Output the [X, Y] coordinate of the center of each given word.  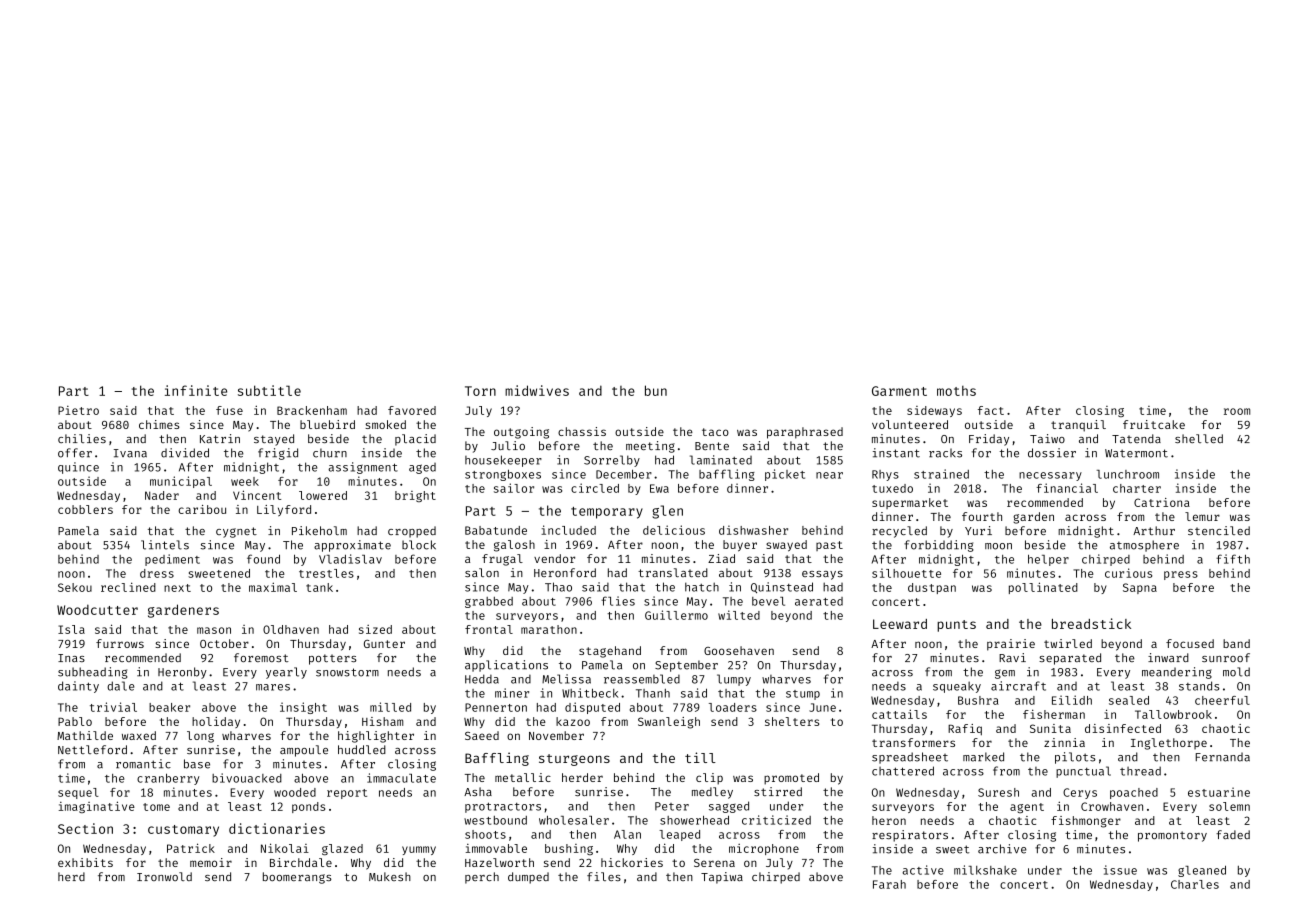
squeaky [957, 687]
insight [303, 708]
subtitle [269, 390]
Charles [1195, 884]
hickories [632, 862]
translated [673, 572]
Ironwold [164, 876]
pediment [172, 560]
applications [506, 666]
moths [956, 391]
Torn [480, 391]
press [1181, 575]
